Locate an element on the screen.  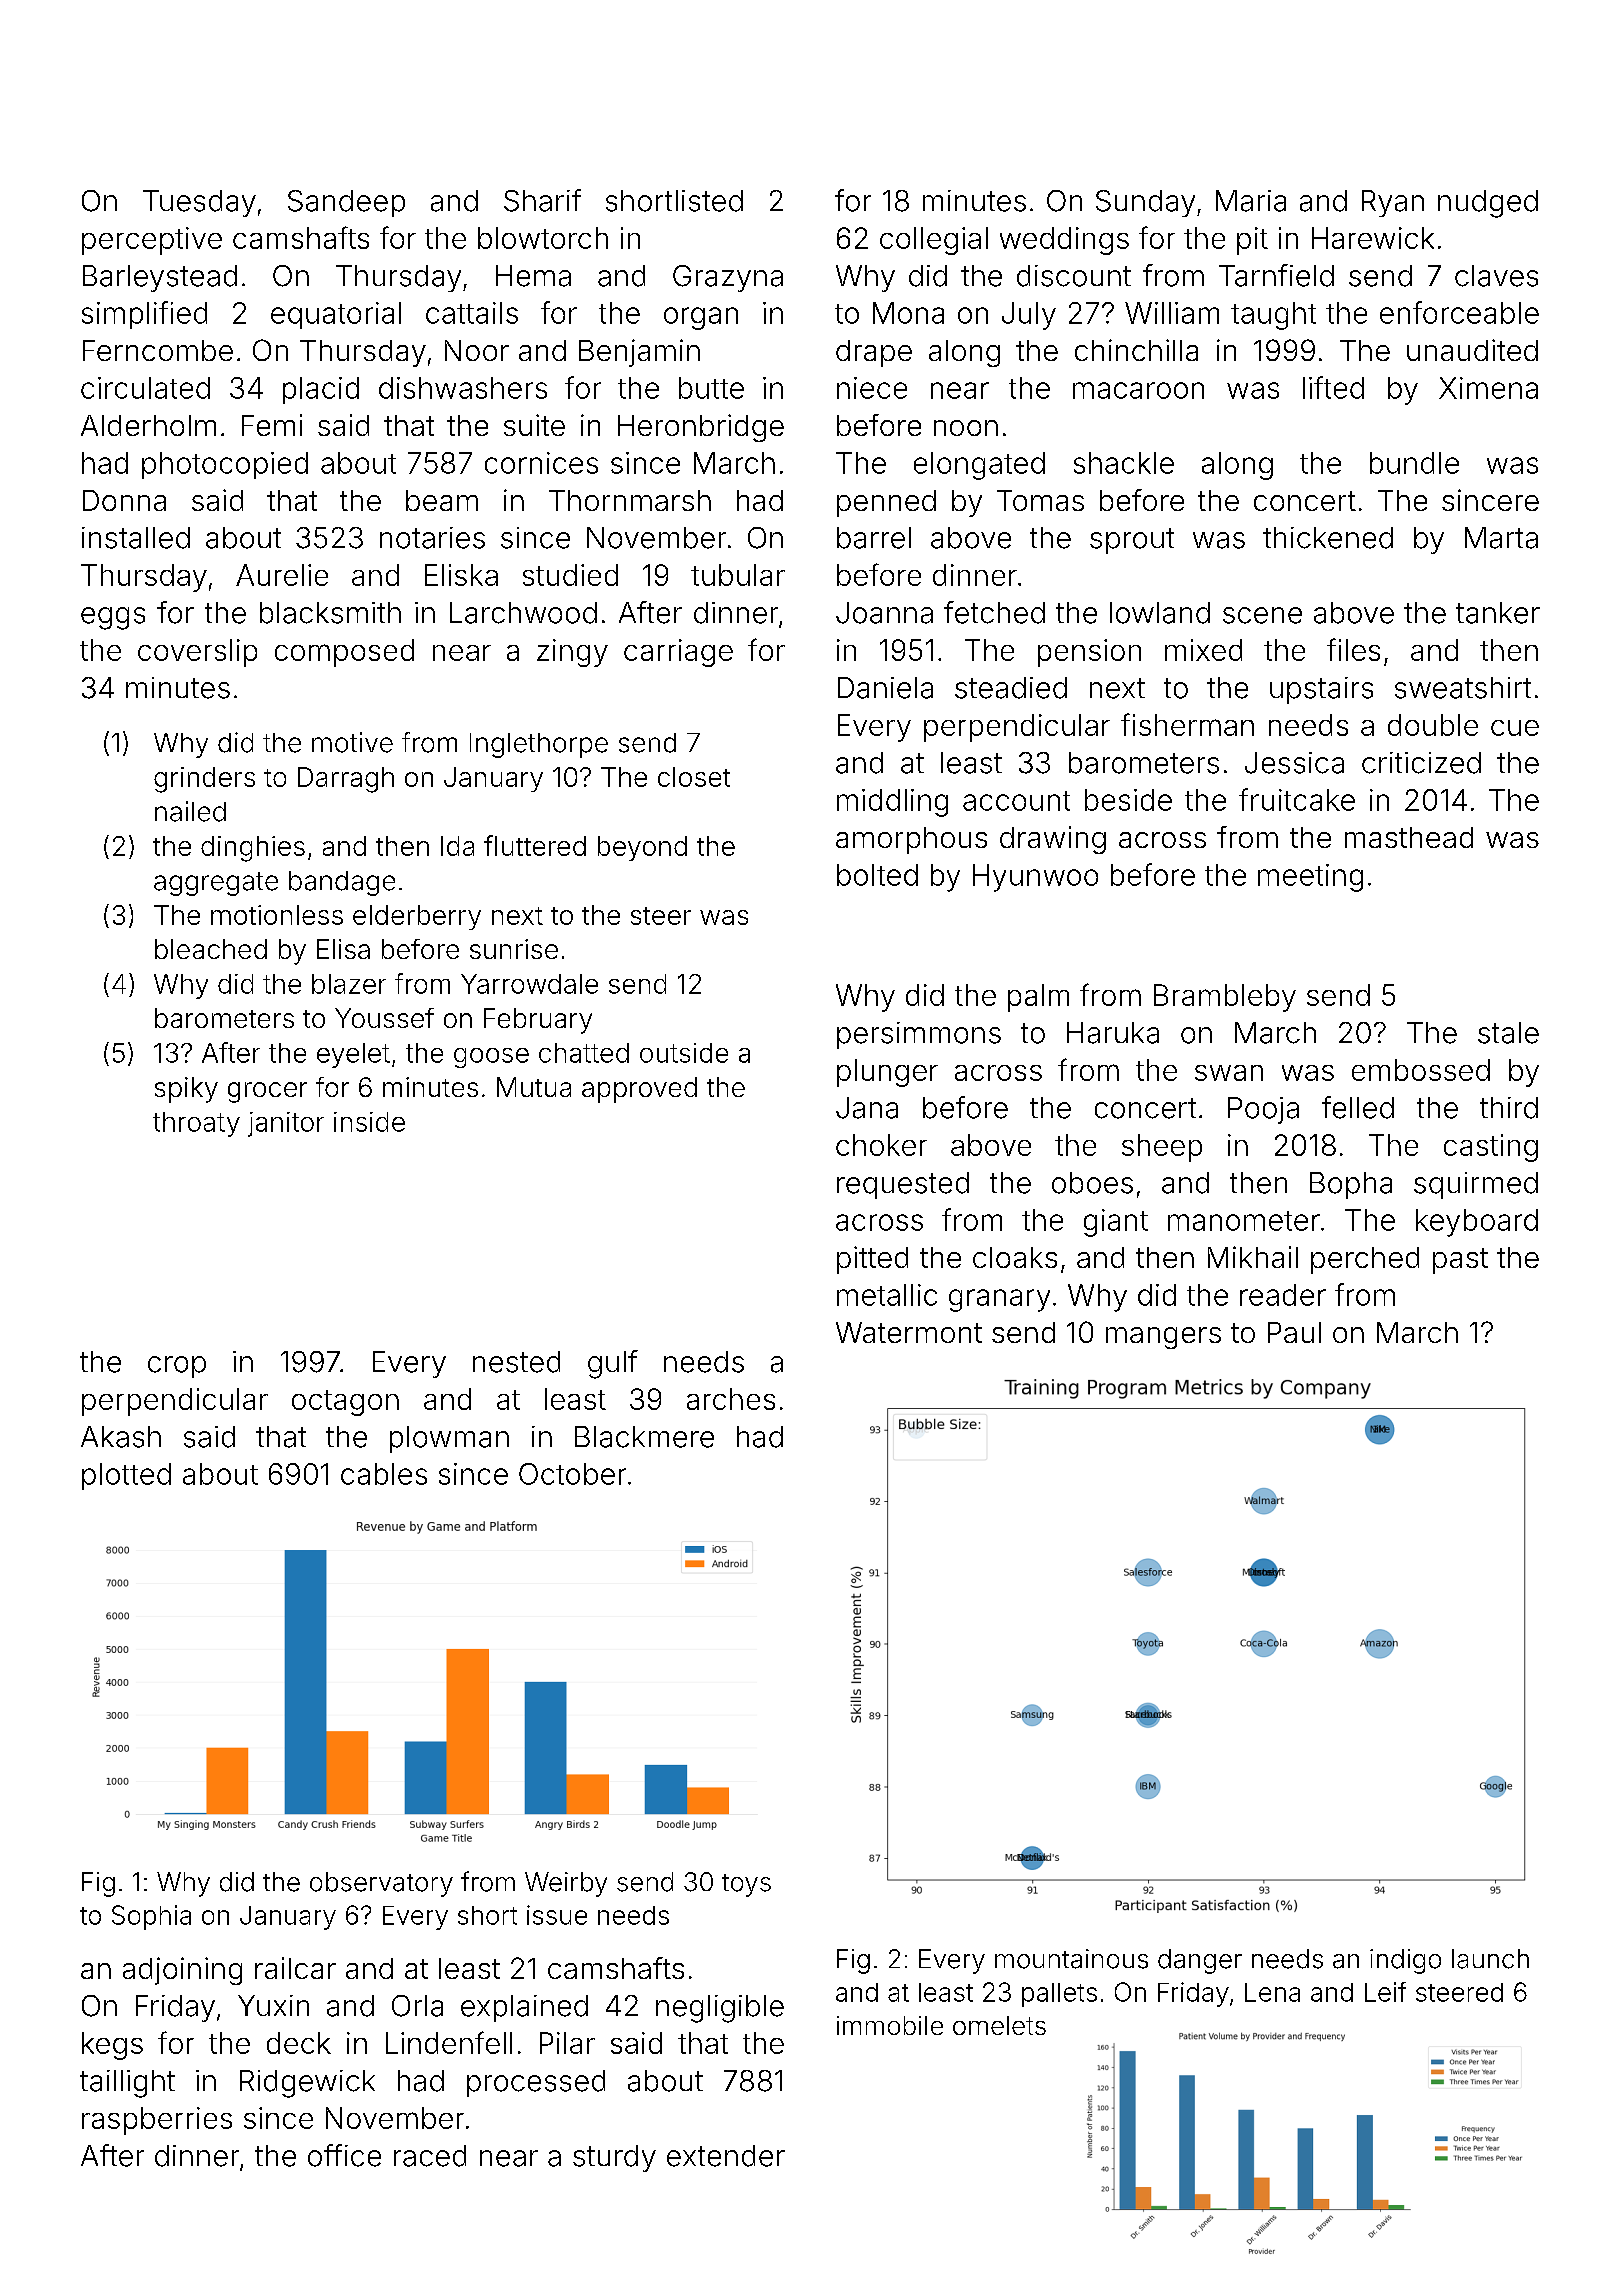
Sharif is located at coordinates (542, 200).
